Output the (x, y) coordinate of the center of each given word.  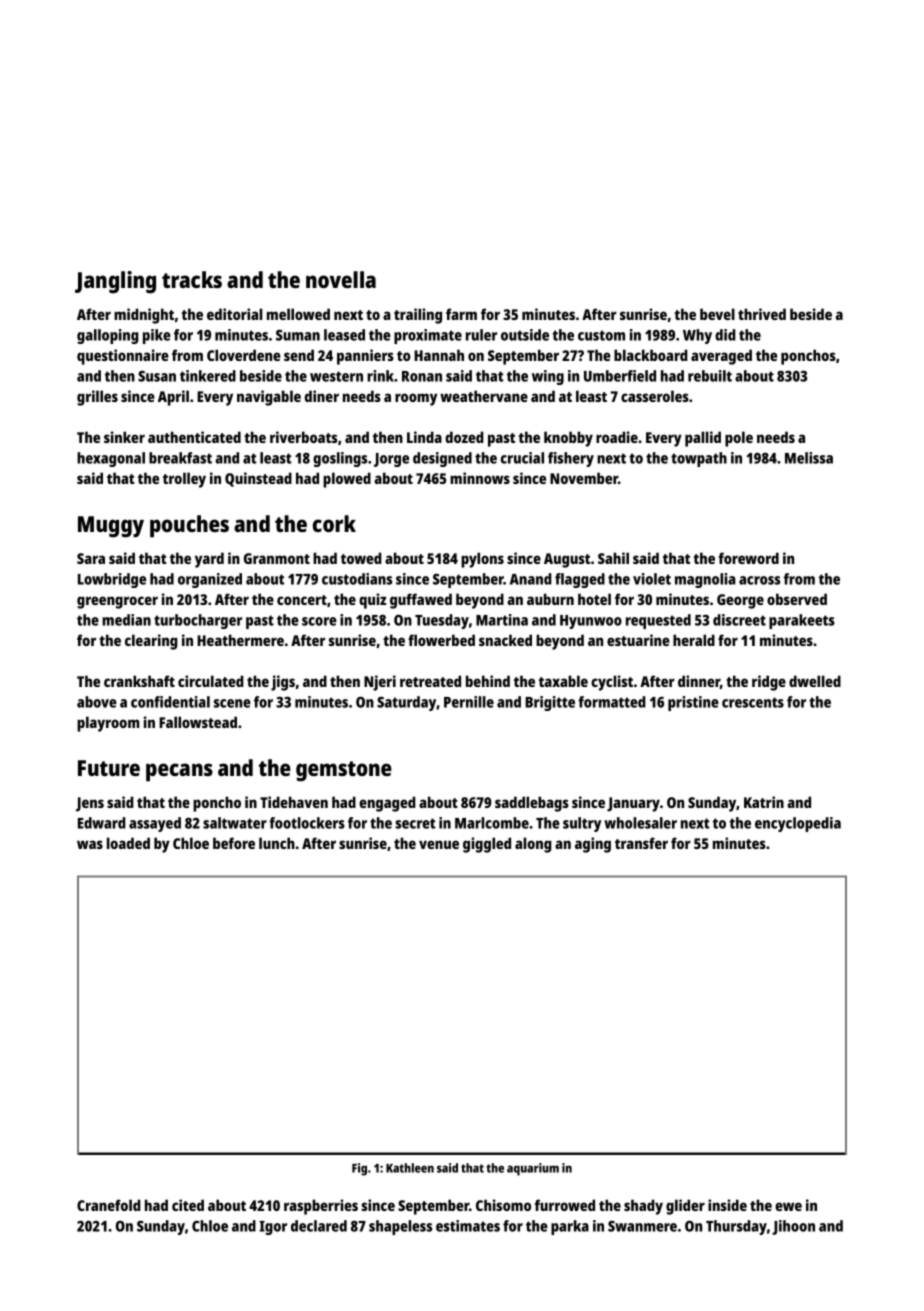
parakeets (802, 621)
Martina (502, 620)
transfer (641, 843)
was (90, 844)
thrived (762, 314)
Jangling (115, 282)
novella (341, 279)
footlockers (307, 823)
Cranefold (109, 1205)
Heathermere (240, 640)
